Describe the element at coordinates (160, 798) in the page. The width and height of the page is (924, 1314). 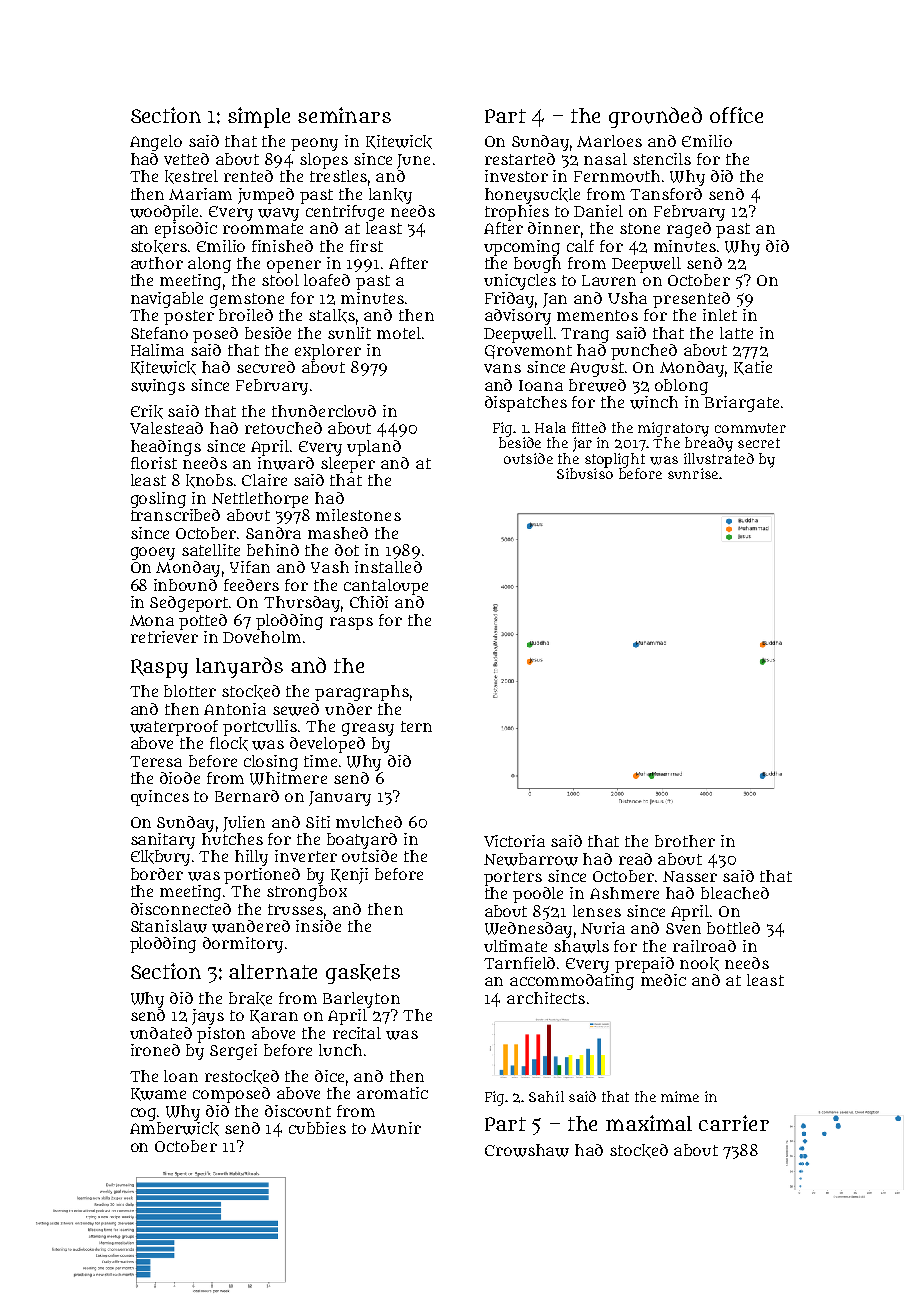
I see `quinces` at that location.
